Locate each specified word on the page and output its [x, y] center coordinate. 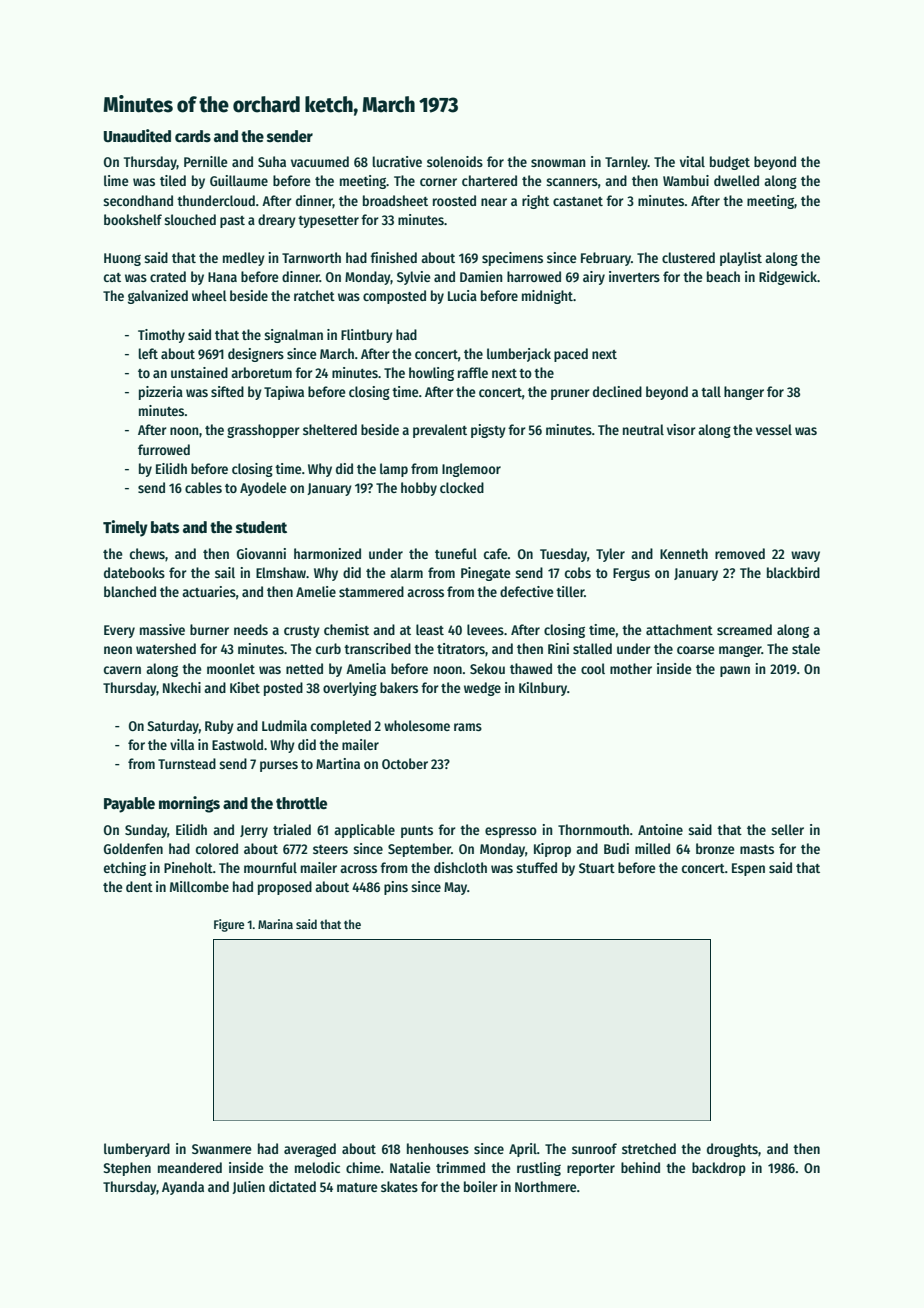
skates [399, 1186]
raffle [473, 372]
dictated [292, 1186]
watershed [166, 648]
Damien [481, 276]
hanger [744, 393]
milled [652, 848]
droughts [732, 1150]
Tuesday [563, 555]
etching [125, 869]
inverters [634, 276]
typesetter [328, 222]
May [455, 888]
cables [203, 487]
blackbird [793, 572]
